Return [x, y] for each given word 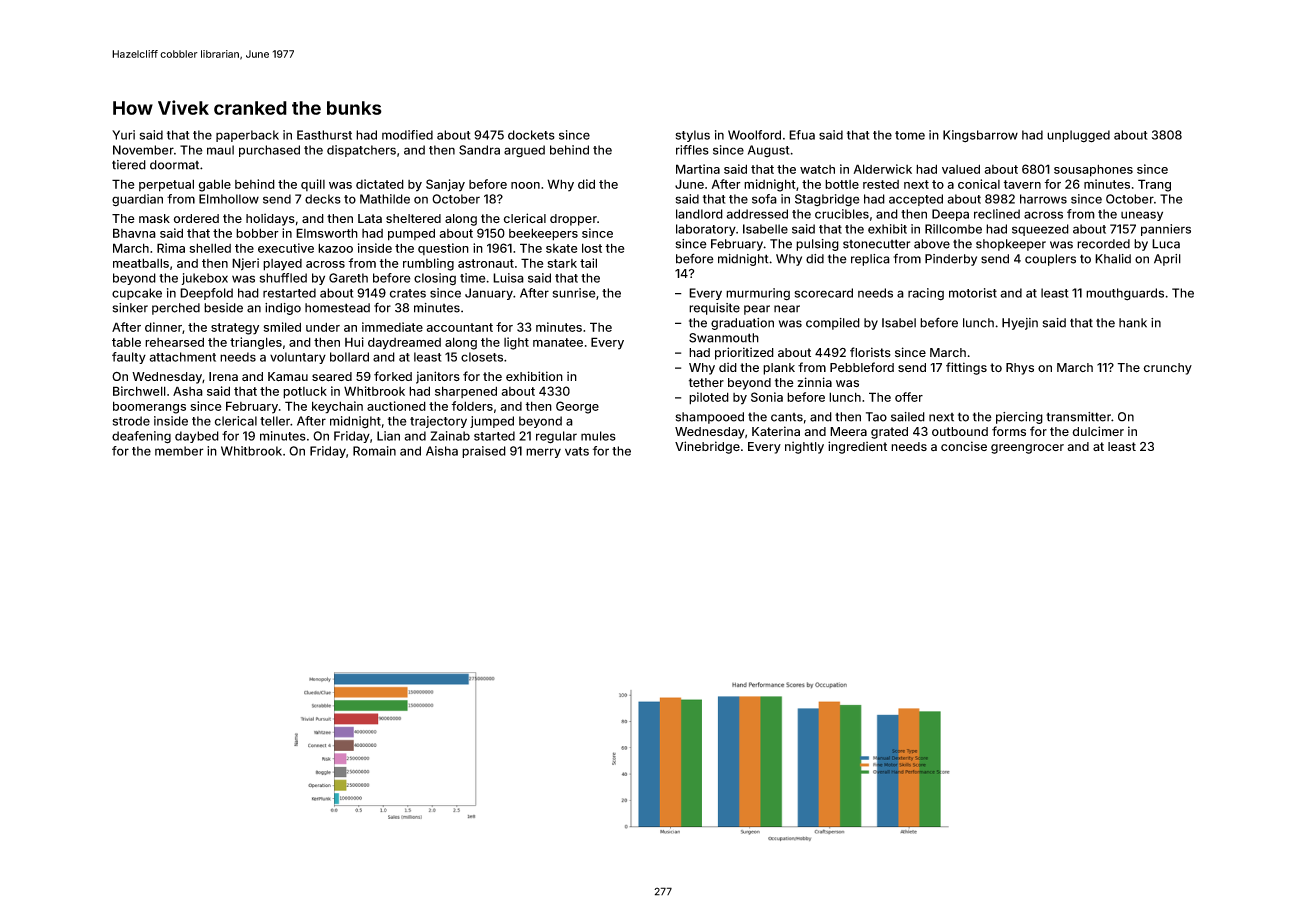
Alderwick [882, 169]
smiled [282, 327]
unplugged [1078, 136]
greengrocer [1027, 449]
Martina [698, 169]
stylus [692, 136]
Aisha [442, 451]
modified [407, 135]
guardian [137, 200]
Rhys [1020, 369]
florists [870, 352]
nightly [804, 447]
